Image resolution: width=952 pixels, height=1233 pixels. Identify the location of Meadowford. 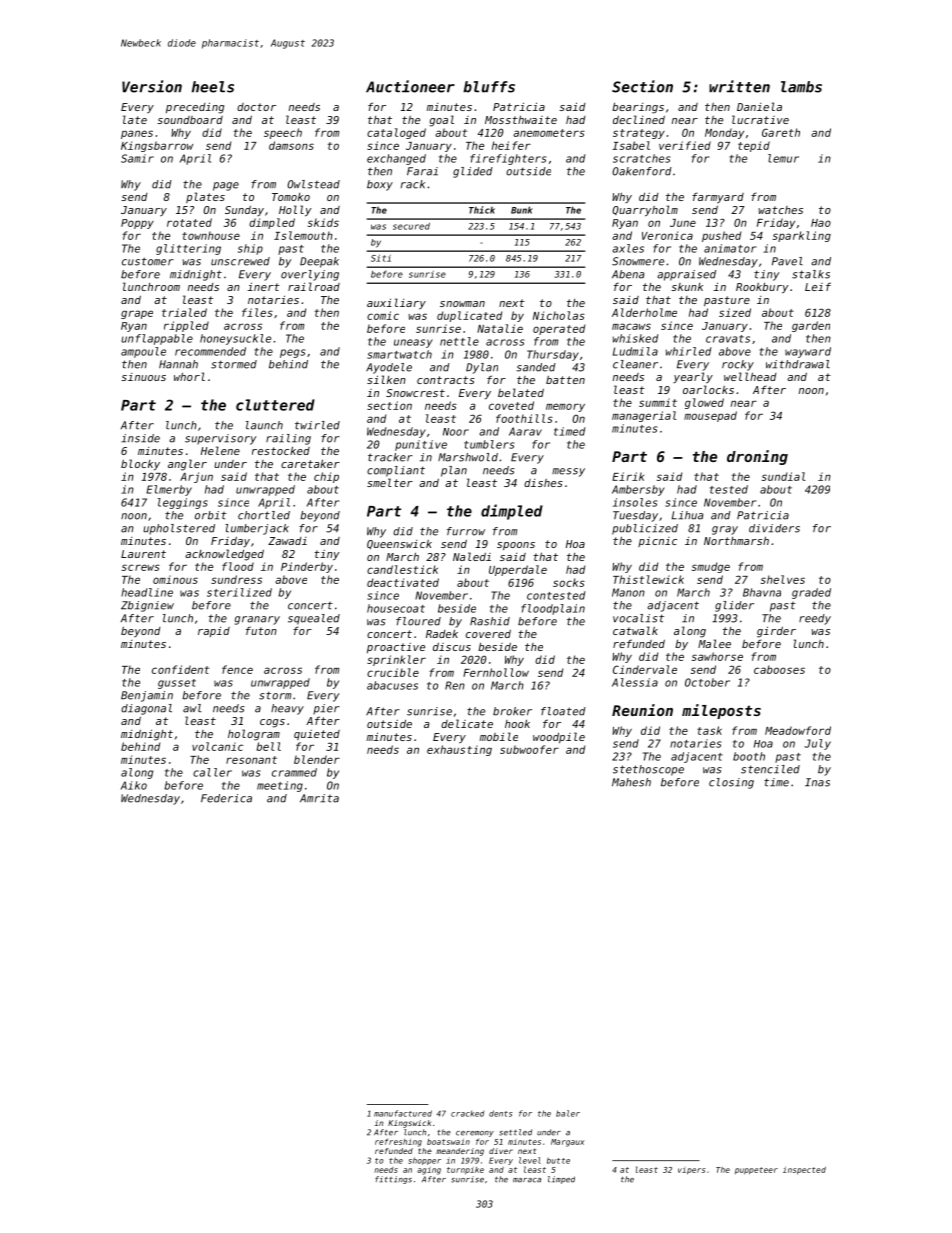
(798, 730).
